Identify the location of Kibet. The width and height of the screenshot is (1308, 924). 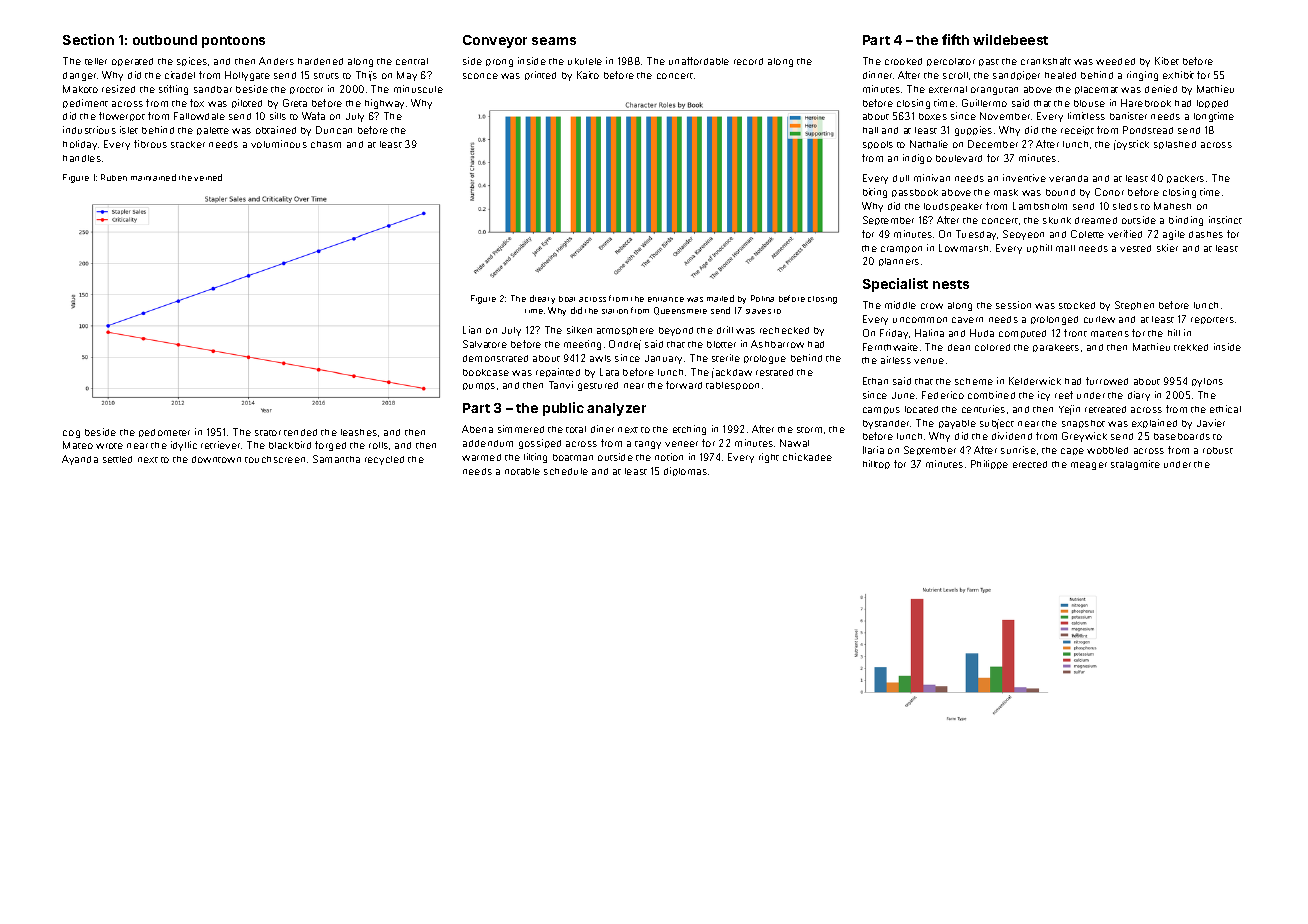
(1167, 61).
